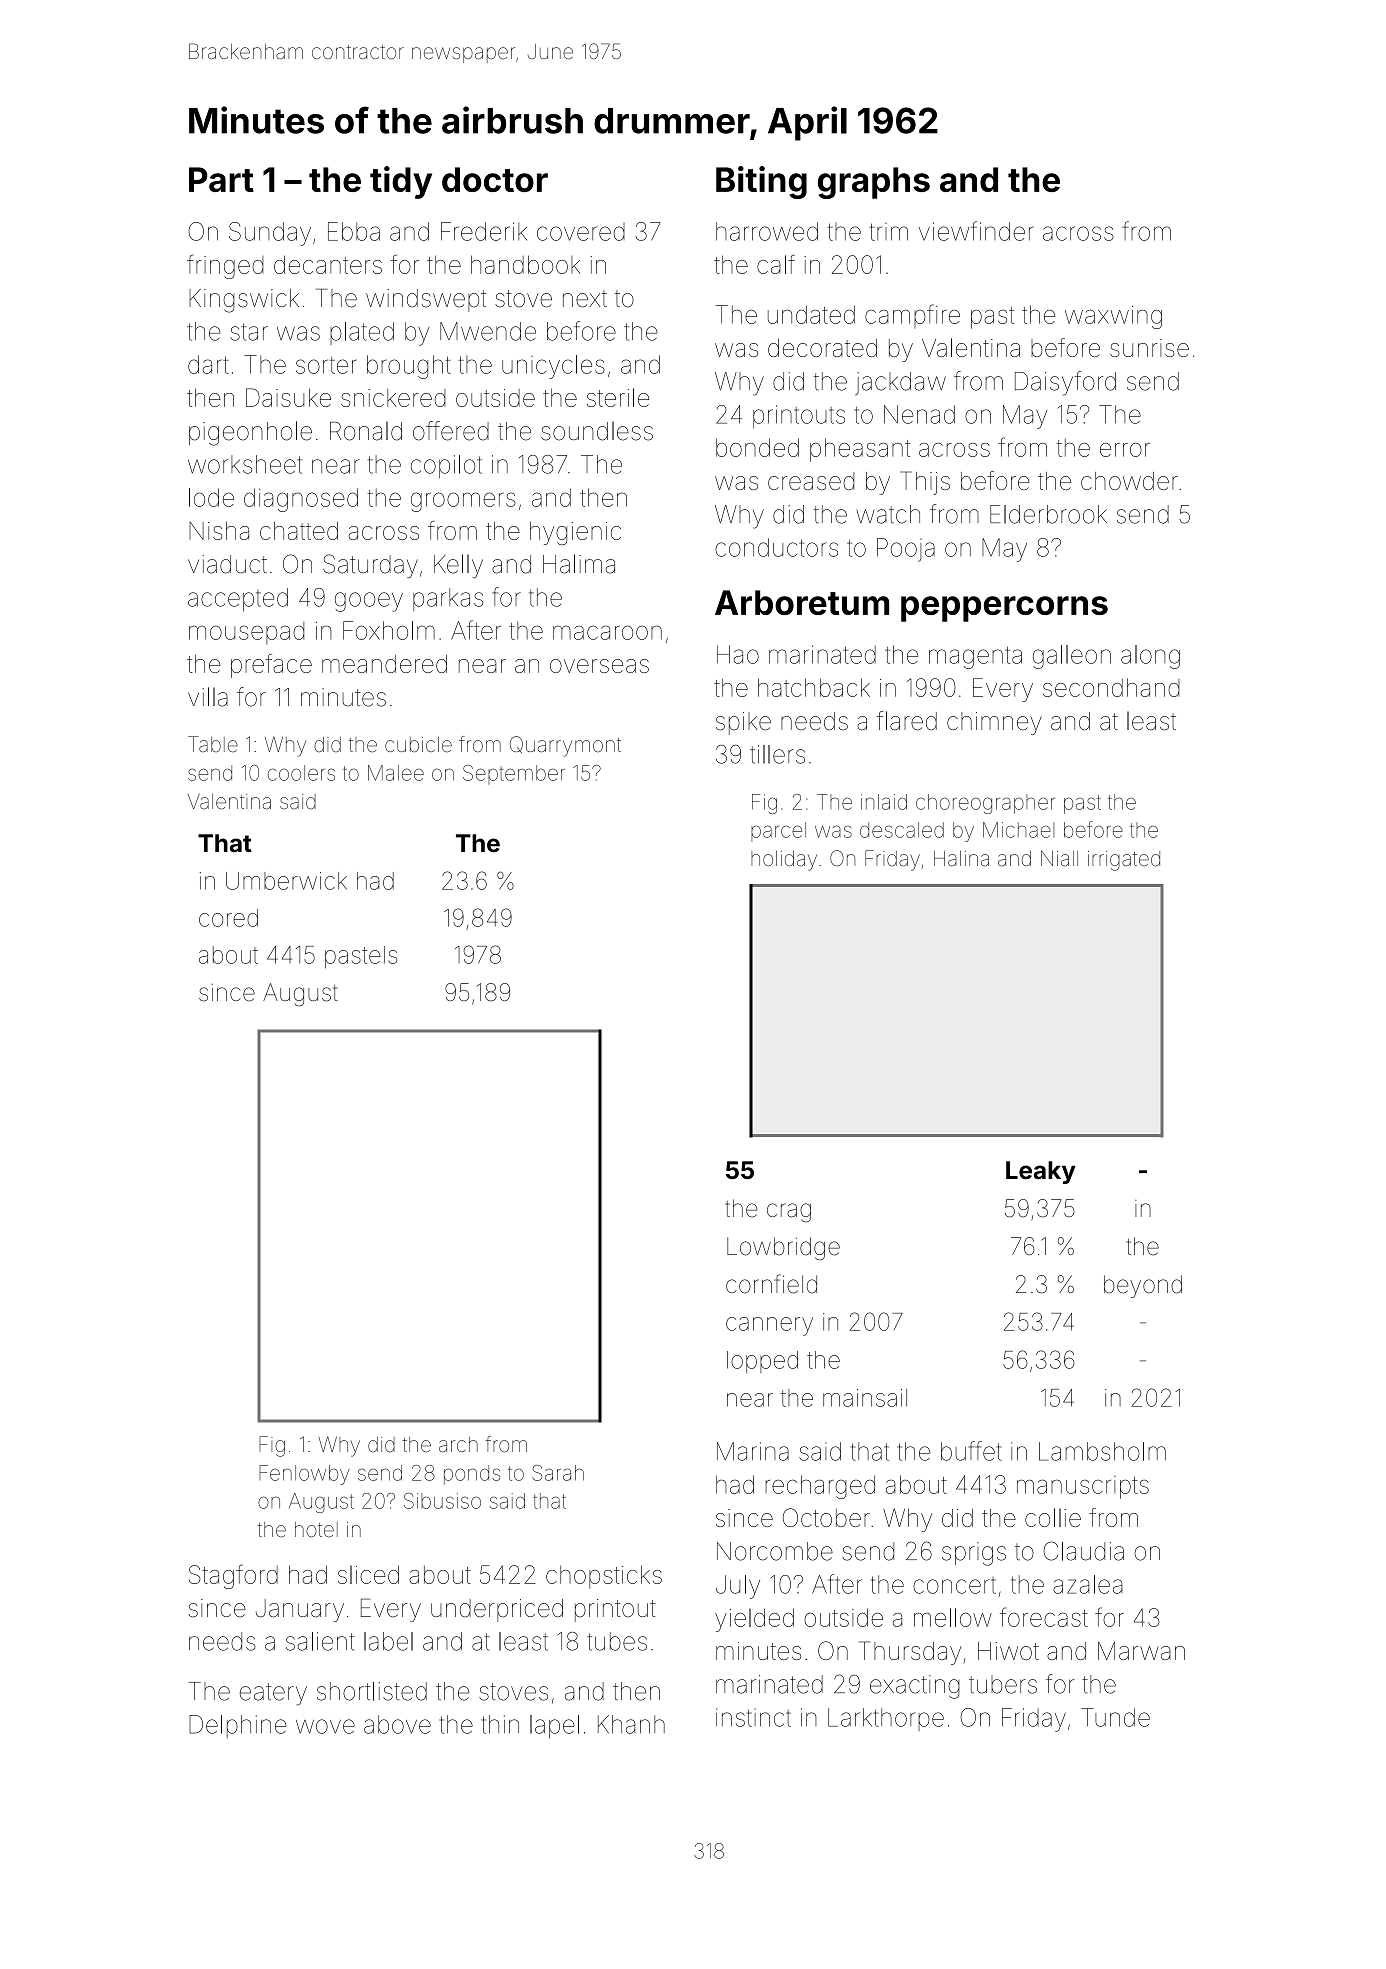  I want to click on decorated, so click(822, 348).
